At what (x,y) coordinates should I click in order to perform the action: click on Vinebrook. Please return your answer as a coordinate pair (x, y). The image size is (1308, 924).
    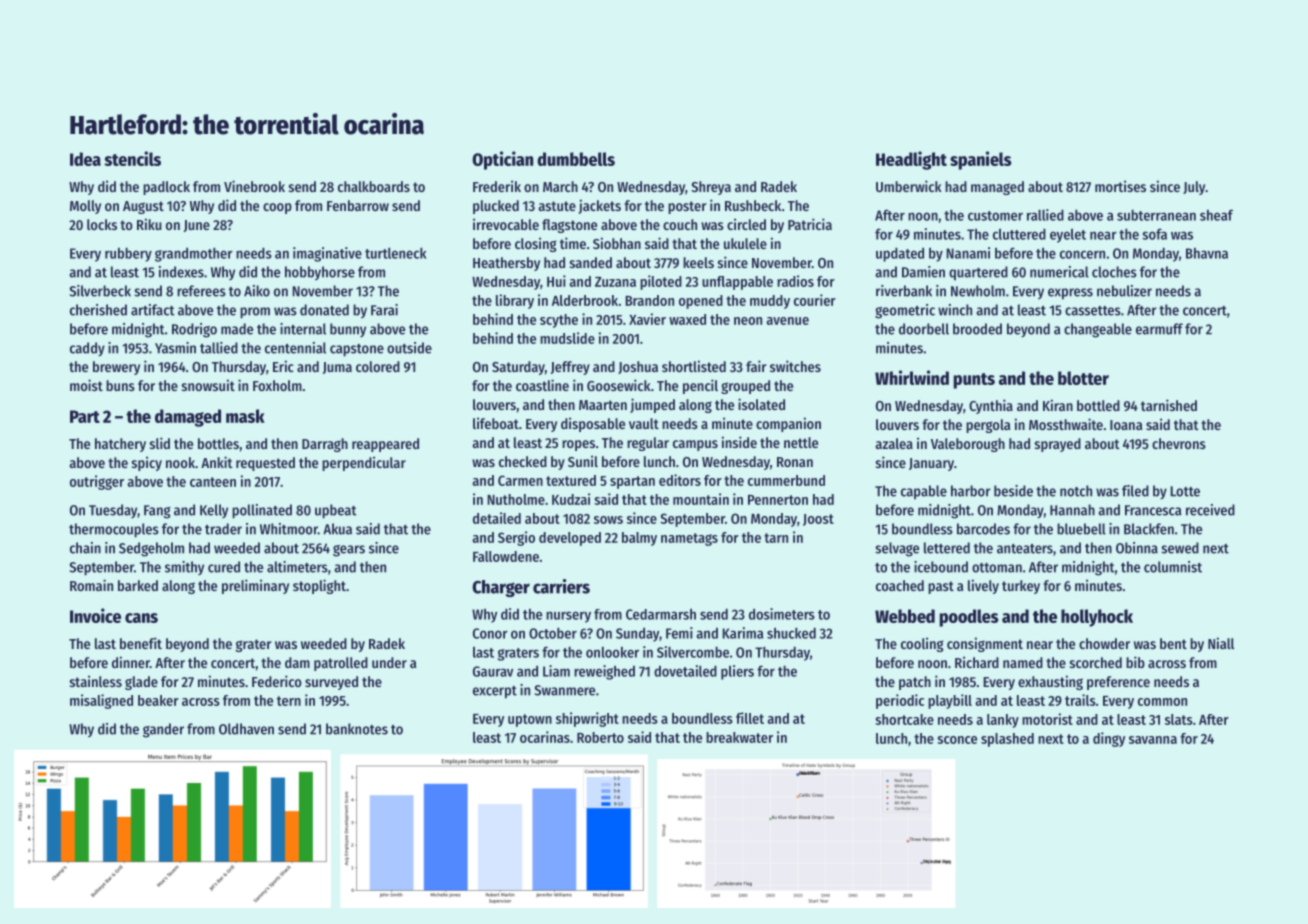
    Looking at the image, I should click on (254, 186).
